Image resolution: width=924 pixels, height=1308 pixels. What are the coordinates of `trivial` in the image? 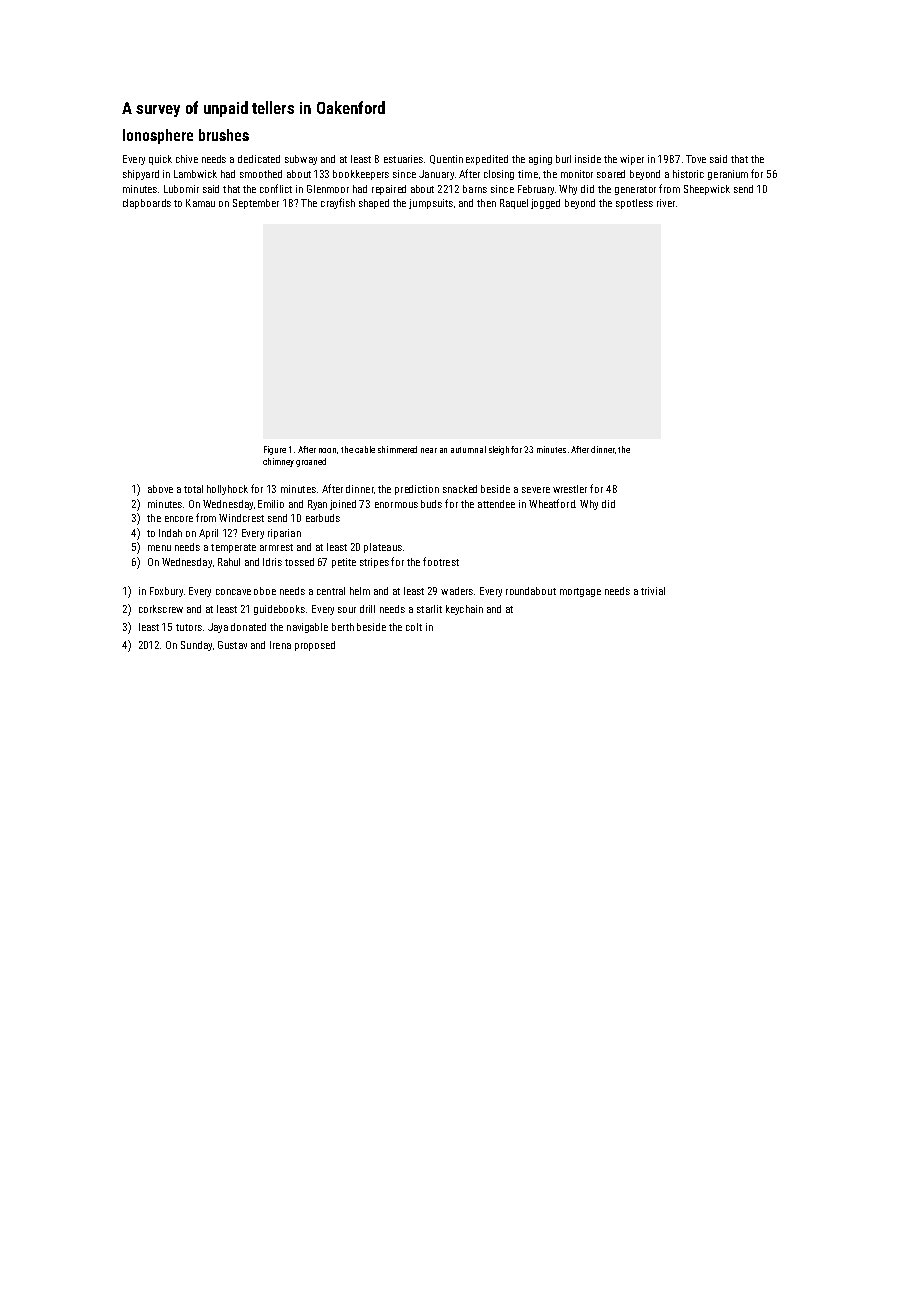 It's located at (653, 591).
